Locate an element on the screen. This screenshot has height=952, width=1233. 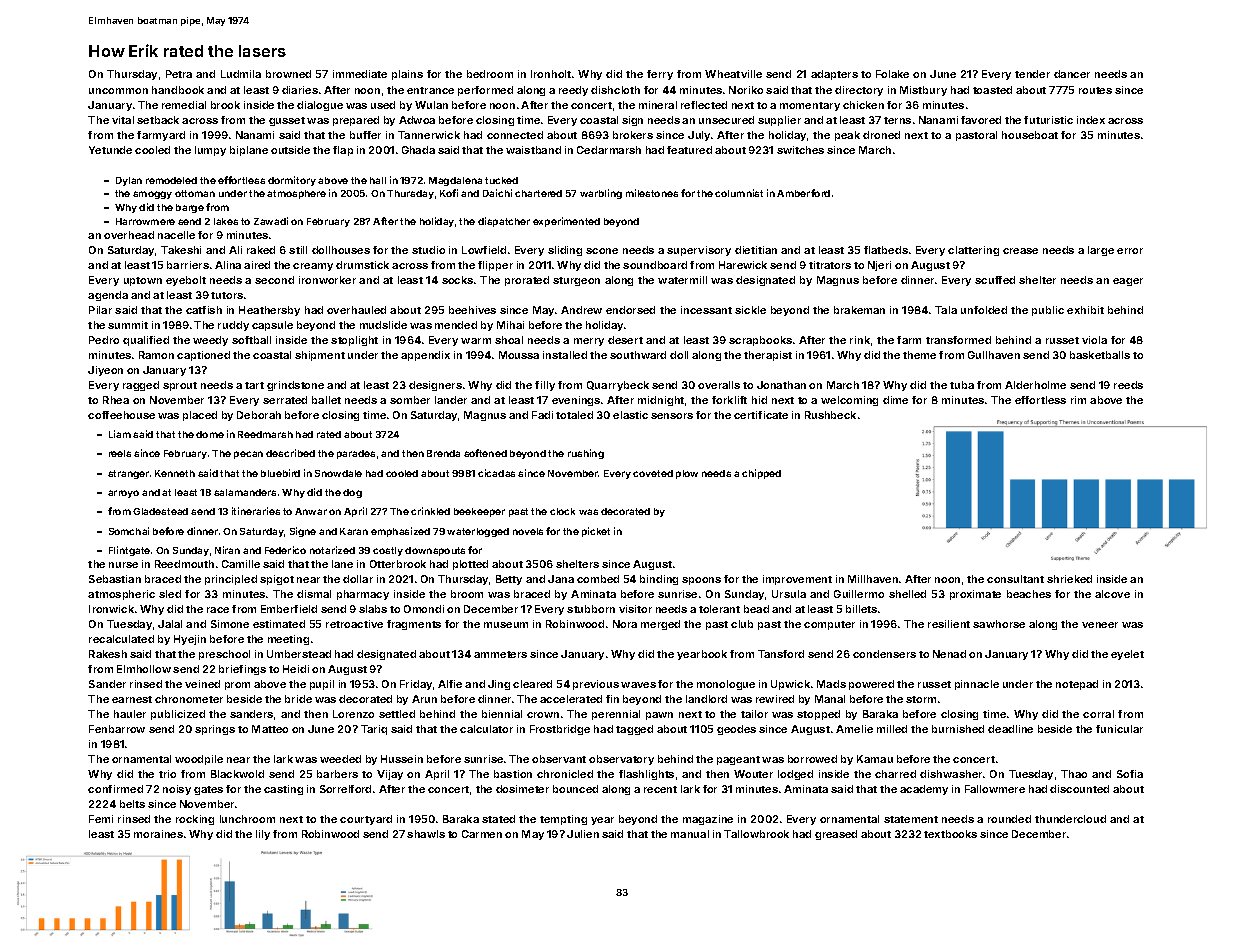
condensers is located at coordinates (884, 654).
